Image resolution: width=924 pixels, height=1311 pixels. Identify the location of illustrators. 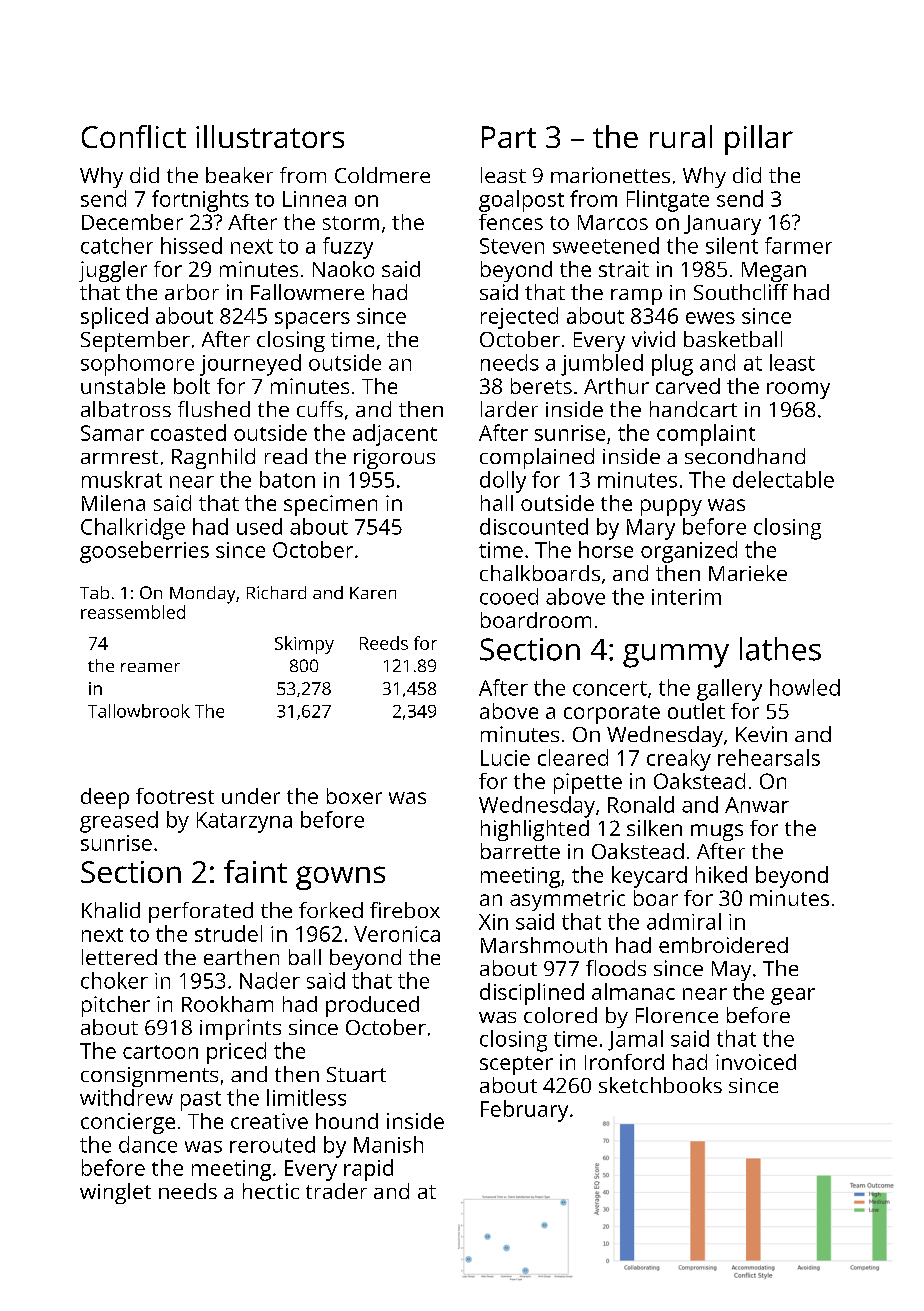
(270, 136).
